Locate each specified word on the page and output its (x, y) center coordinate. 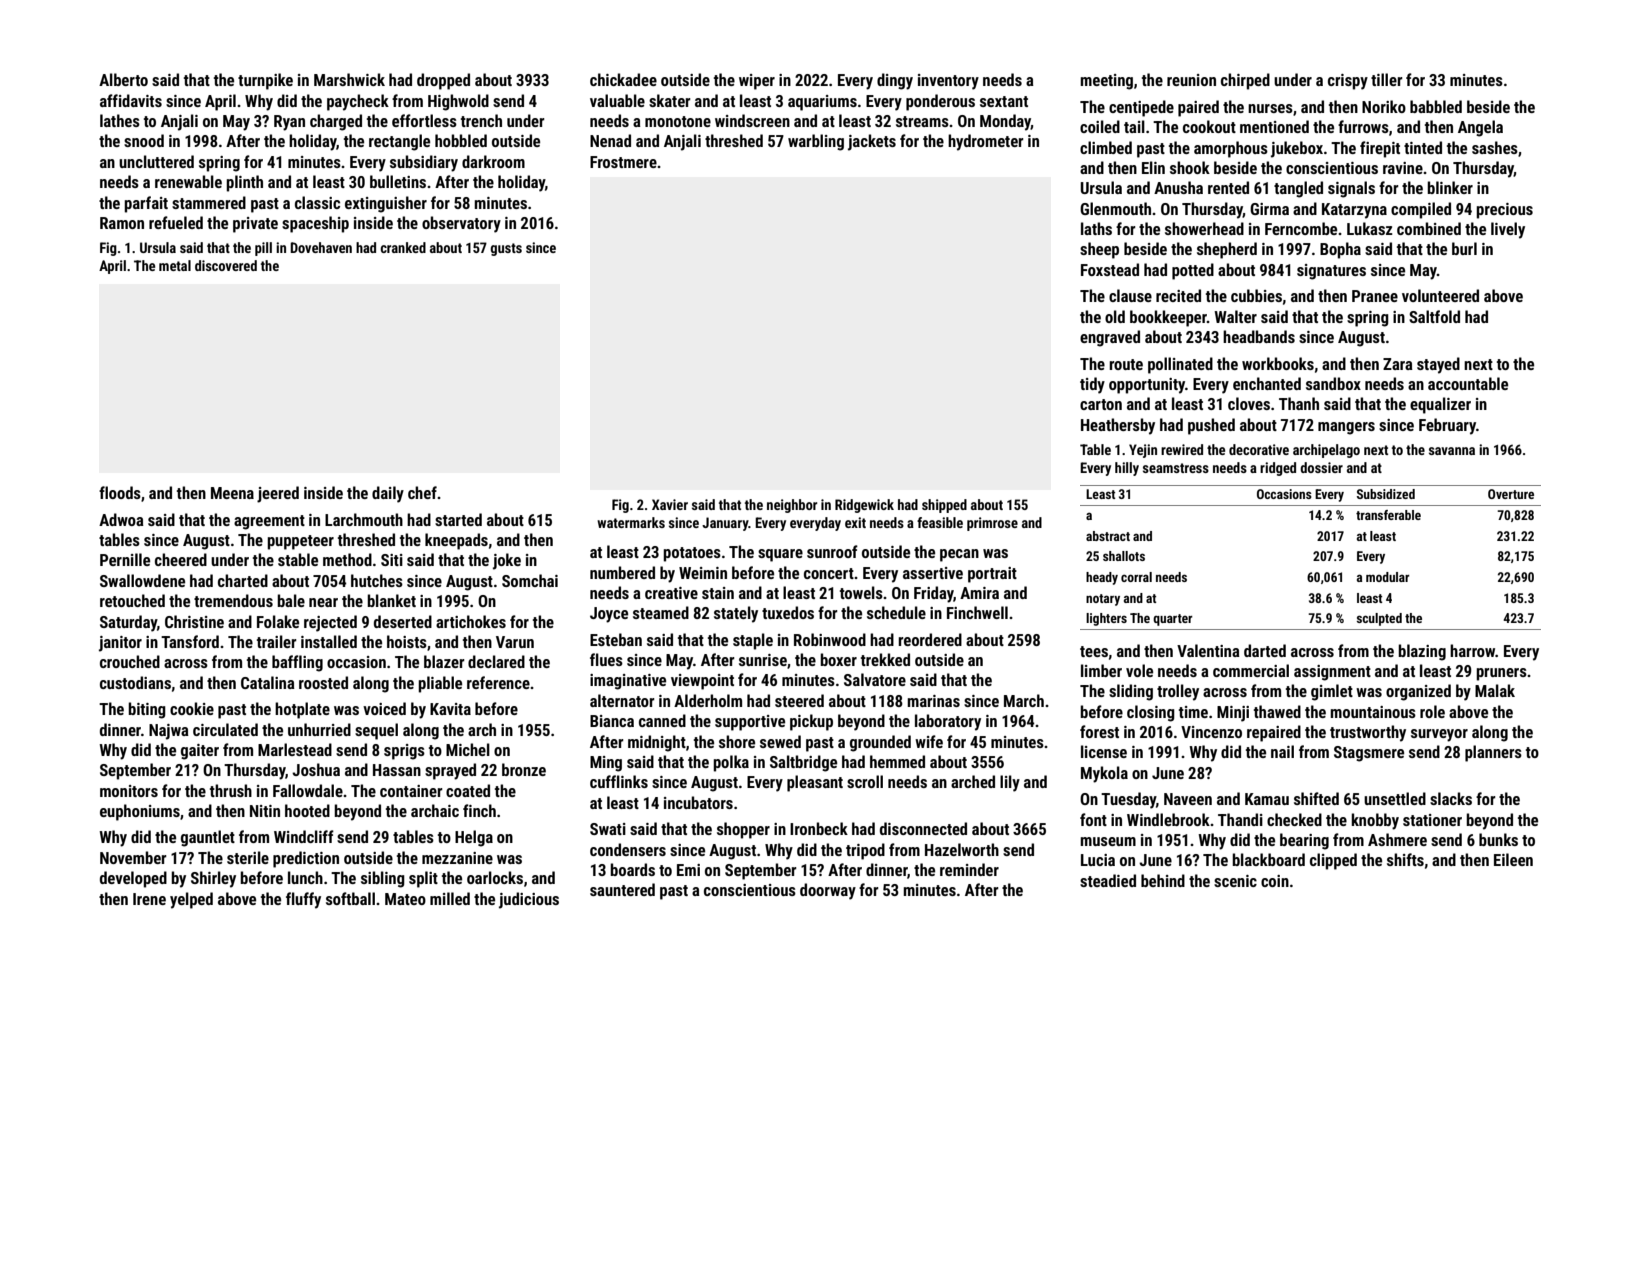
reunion (1191, 80)
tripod (865, 851)
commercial (1251, 670)
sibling (383, 879)
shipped (944, 506)
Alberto (123, 79)
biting (147, 710)
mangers (1346, 428)
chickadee (623, 79)
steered (799, 700)
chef (422, 492)
